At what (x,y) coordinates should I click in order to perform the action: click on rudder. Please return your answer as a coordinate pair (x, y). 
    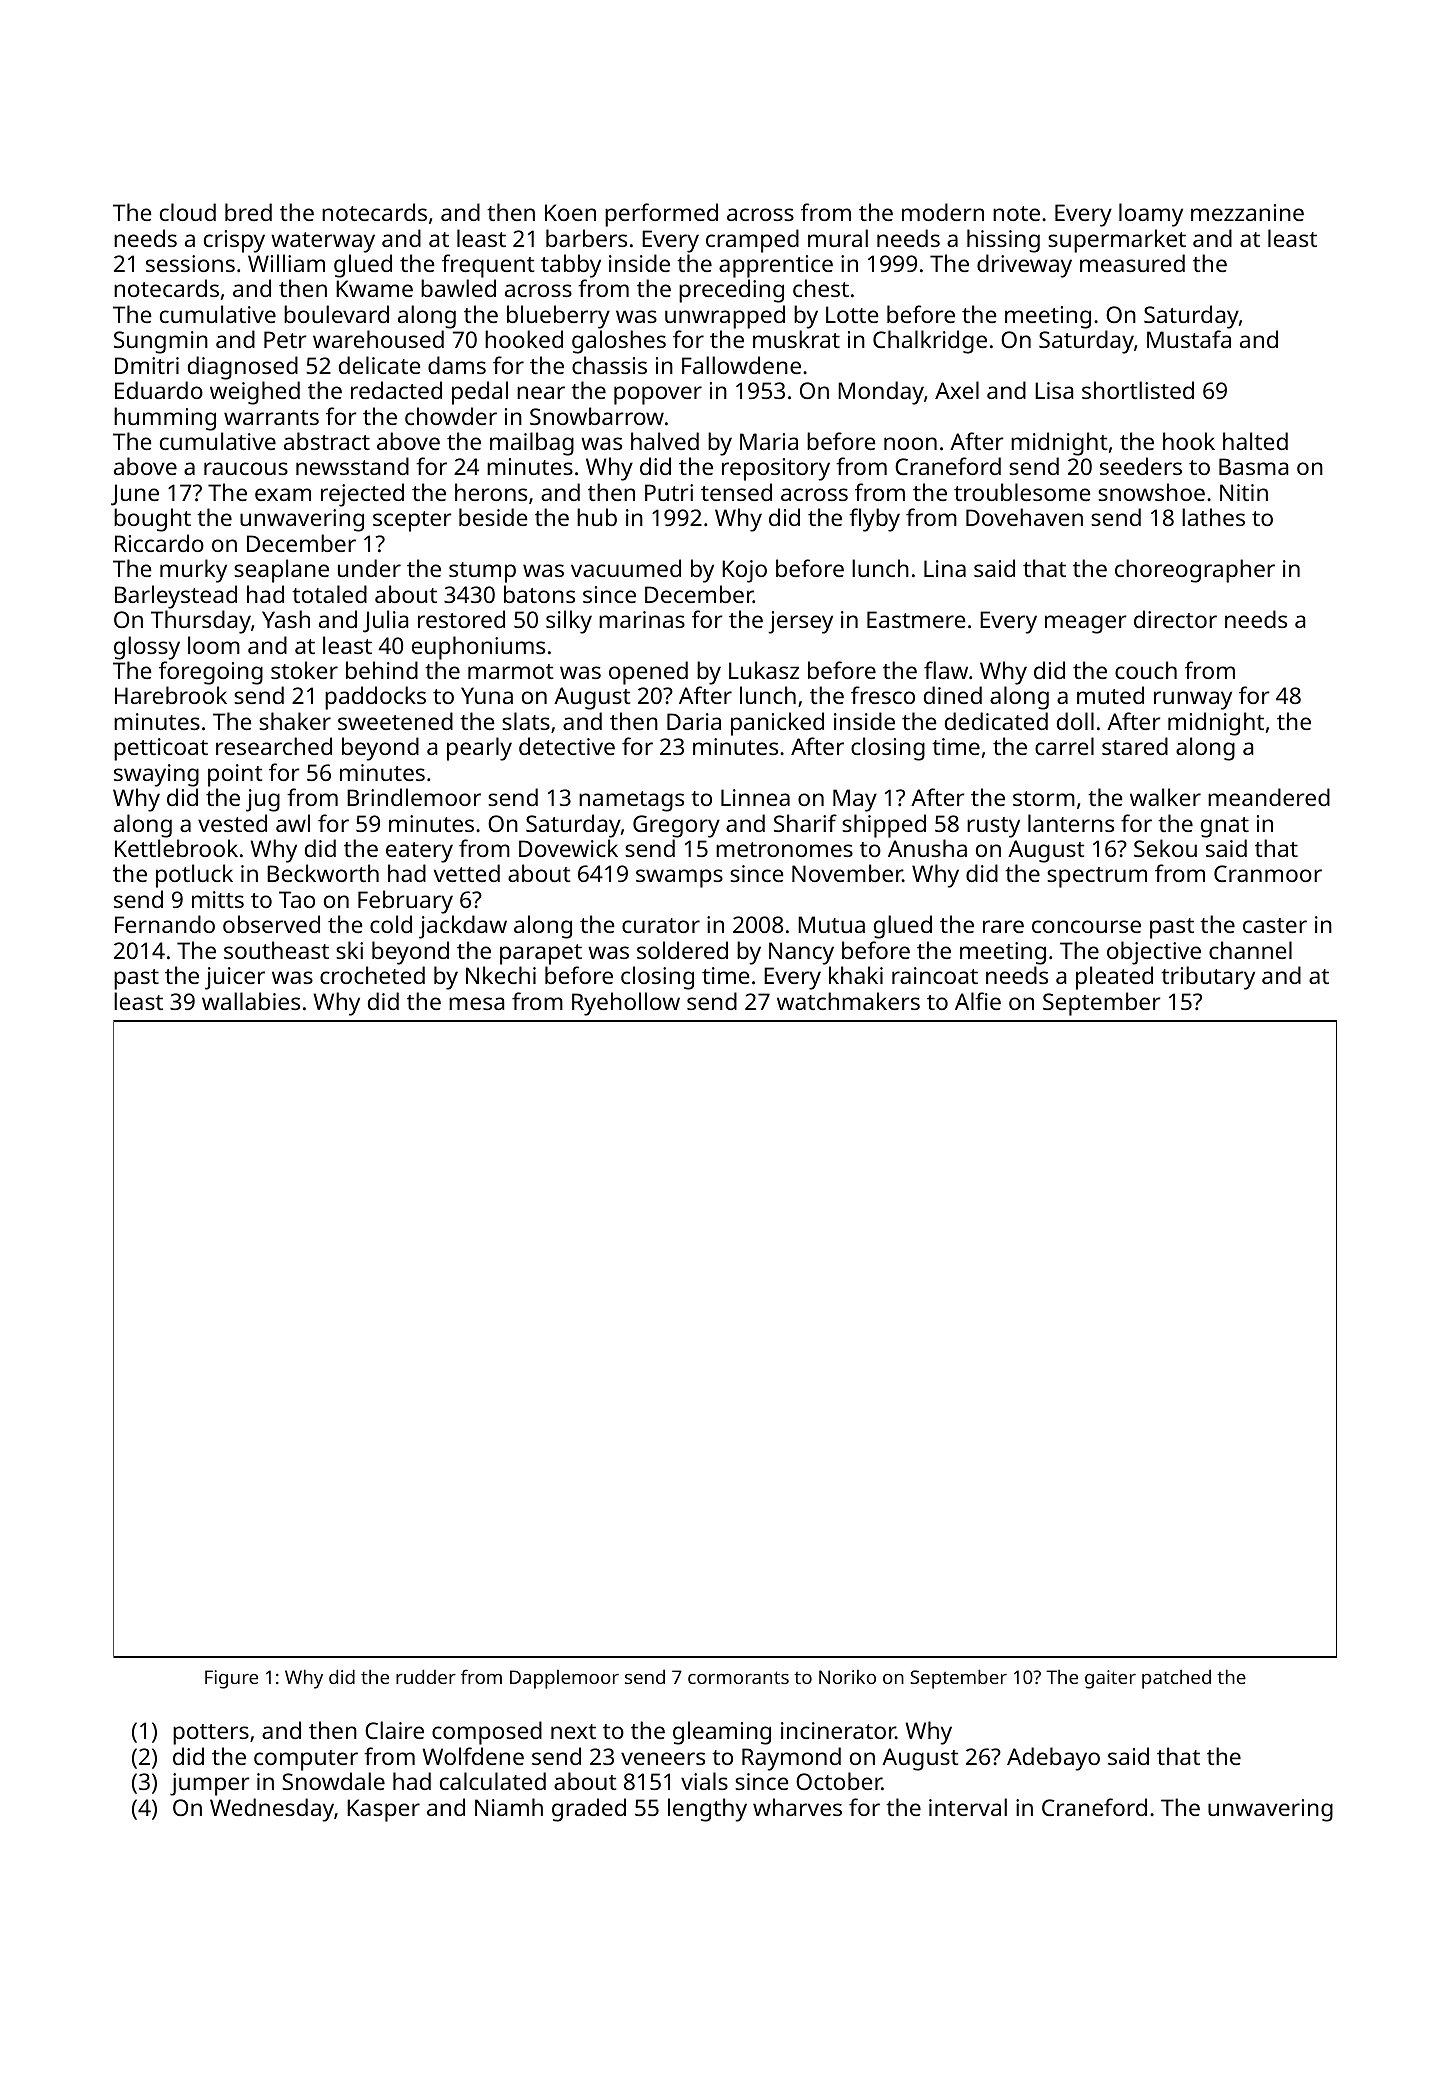
    Looking at the image, I should click on (426, 1676).
